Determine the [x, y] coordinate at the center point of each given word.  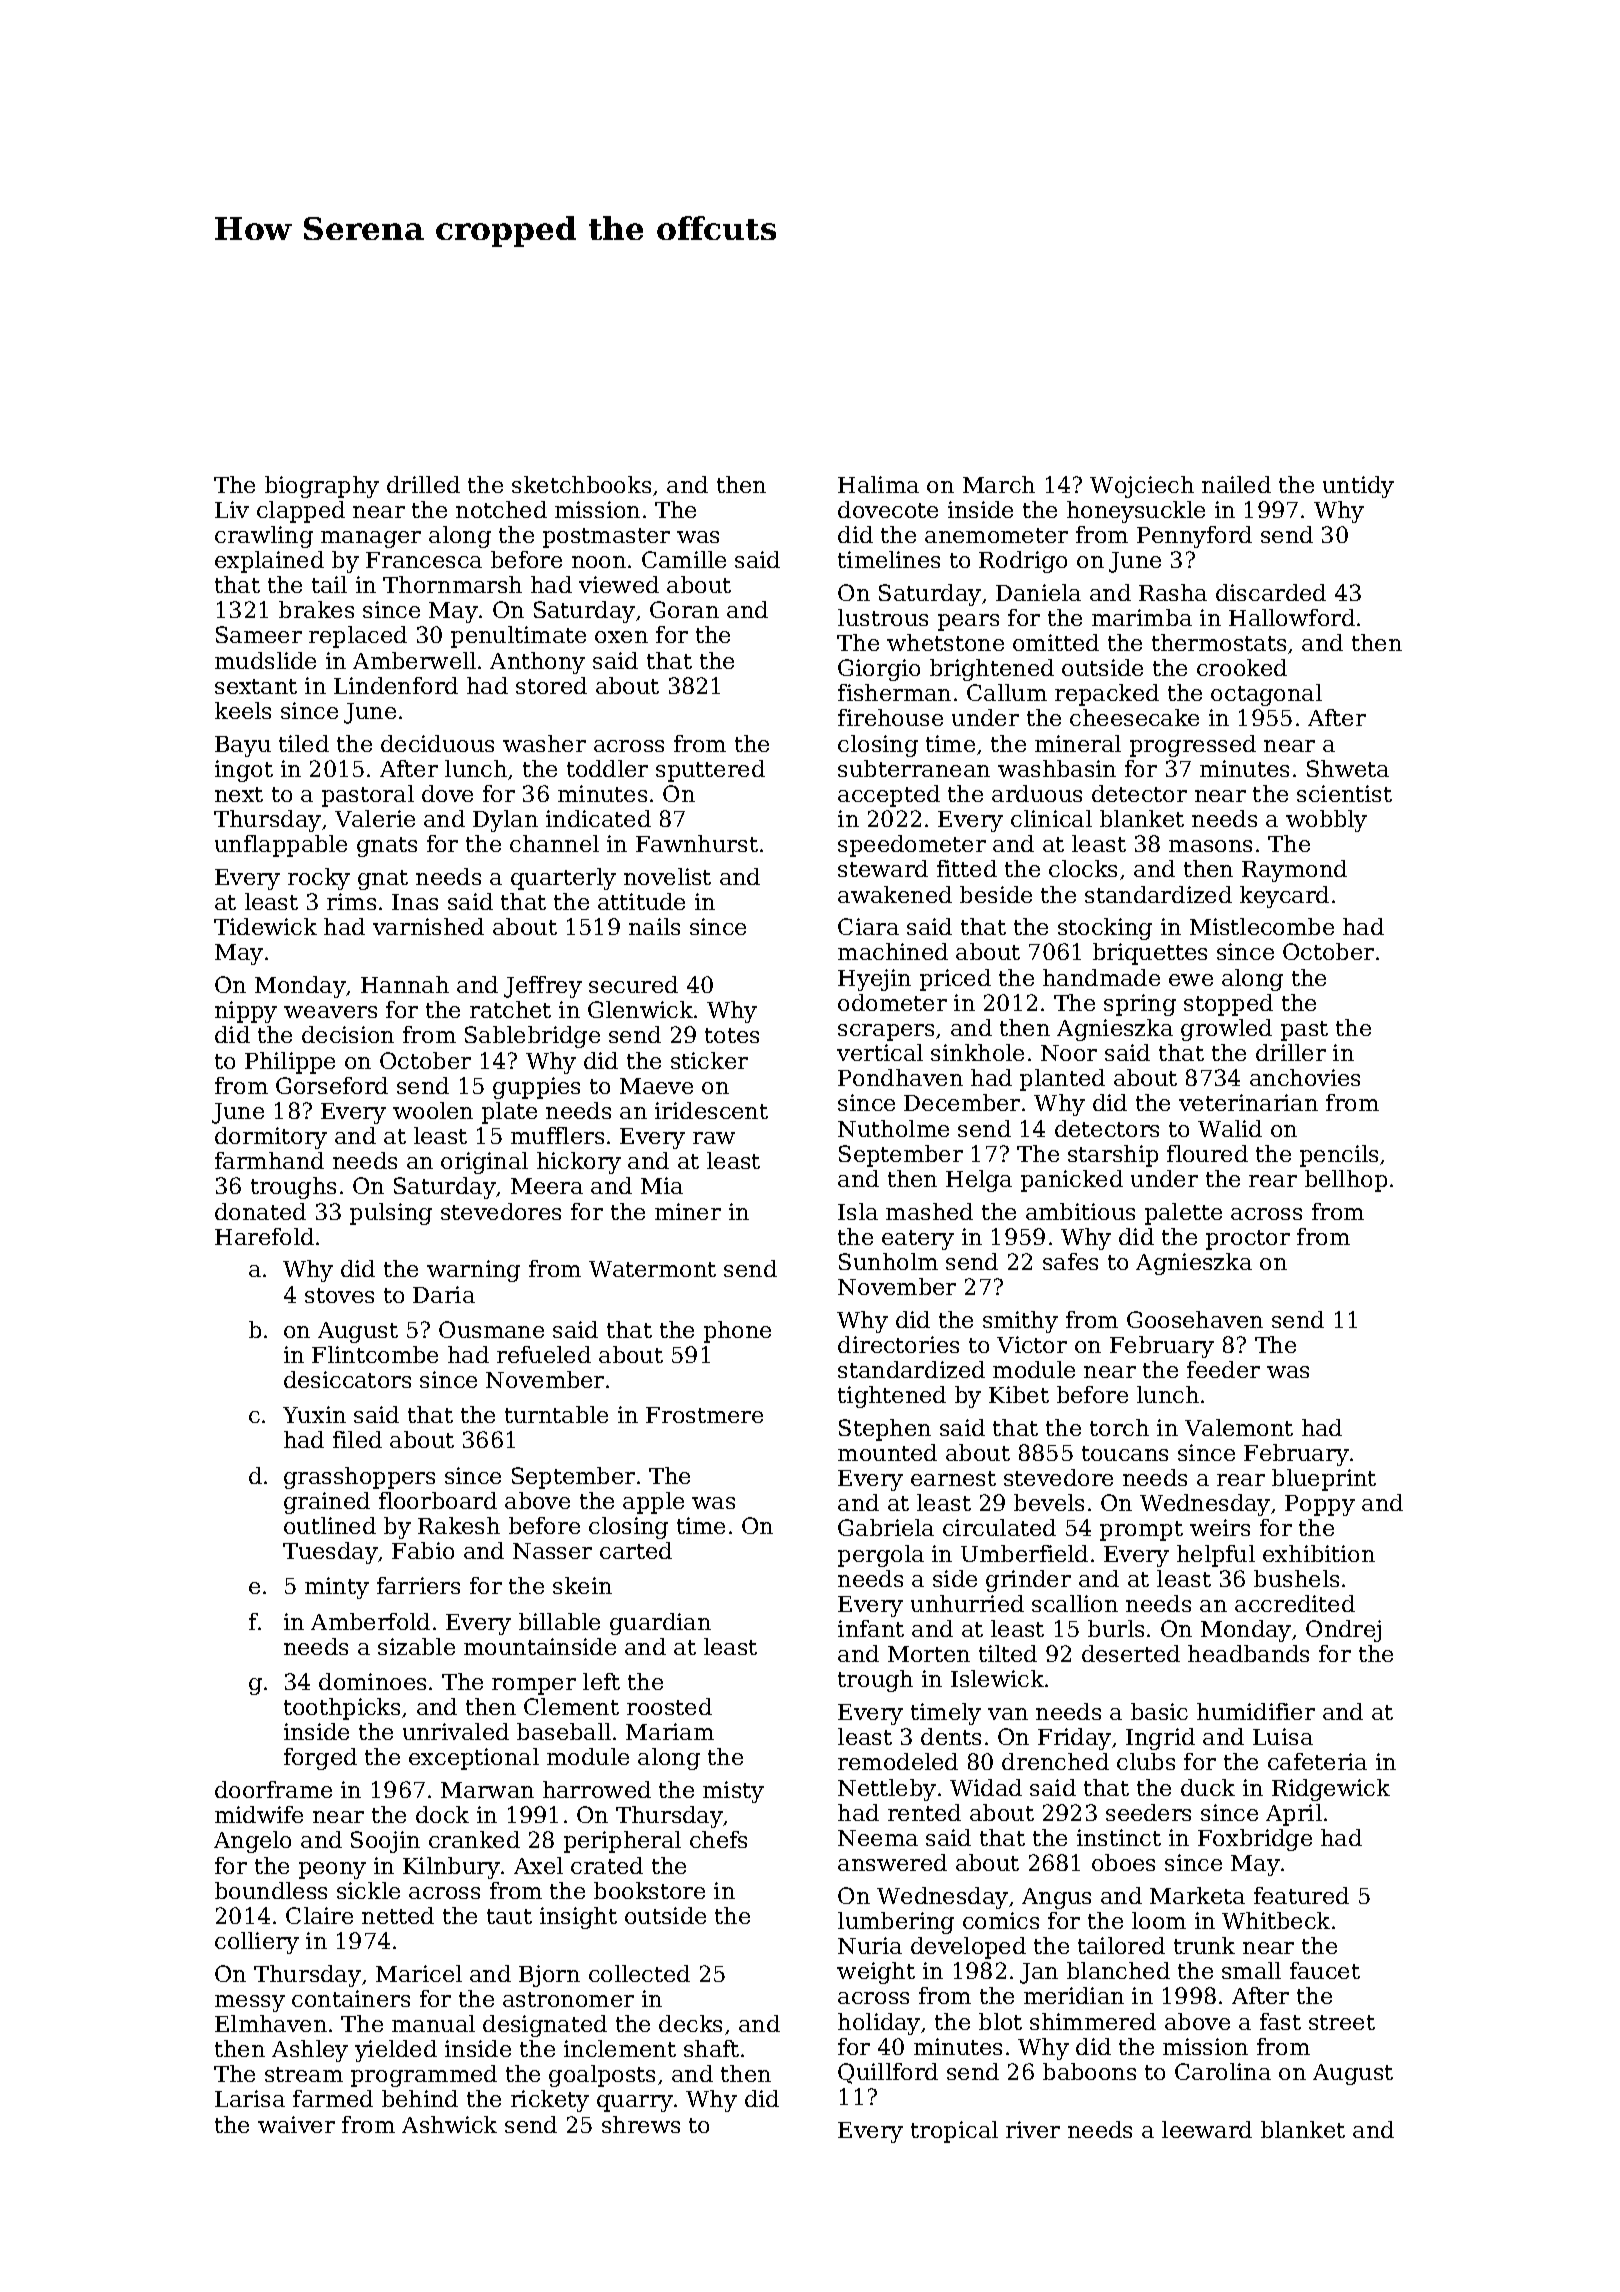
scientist [1344, 793]
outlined [330, 1525]
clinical [1051, 818]
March [999, 484]
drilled [423, 484]
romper [534, 1686]
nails [654, 926]
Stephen [885, 1430]
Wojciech [1142, 487]
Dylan [505, 821]
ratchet [510, 1009]
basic [1159, 1711]
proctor [1248, 1240]
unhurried [967, 1603]
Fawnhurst [697, 843]
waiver [296, 2124]
